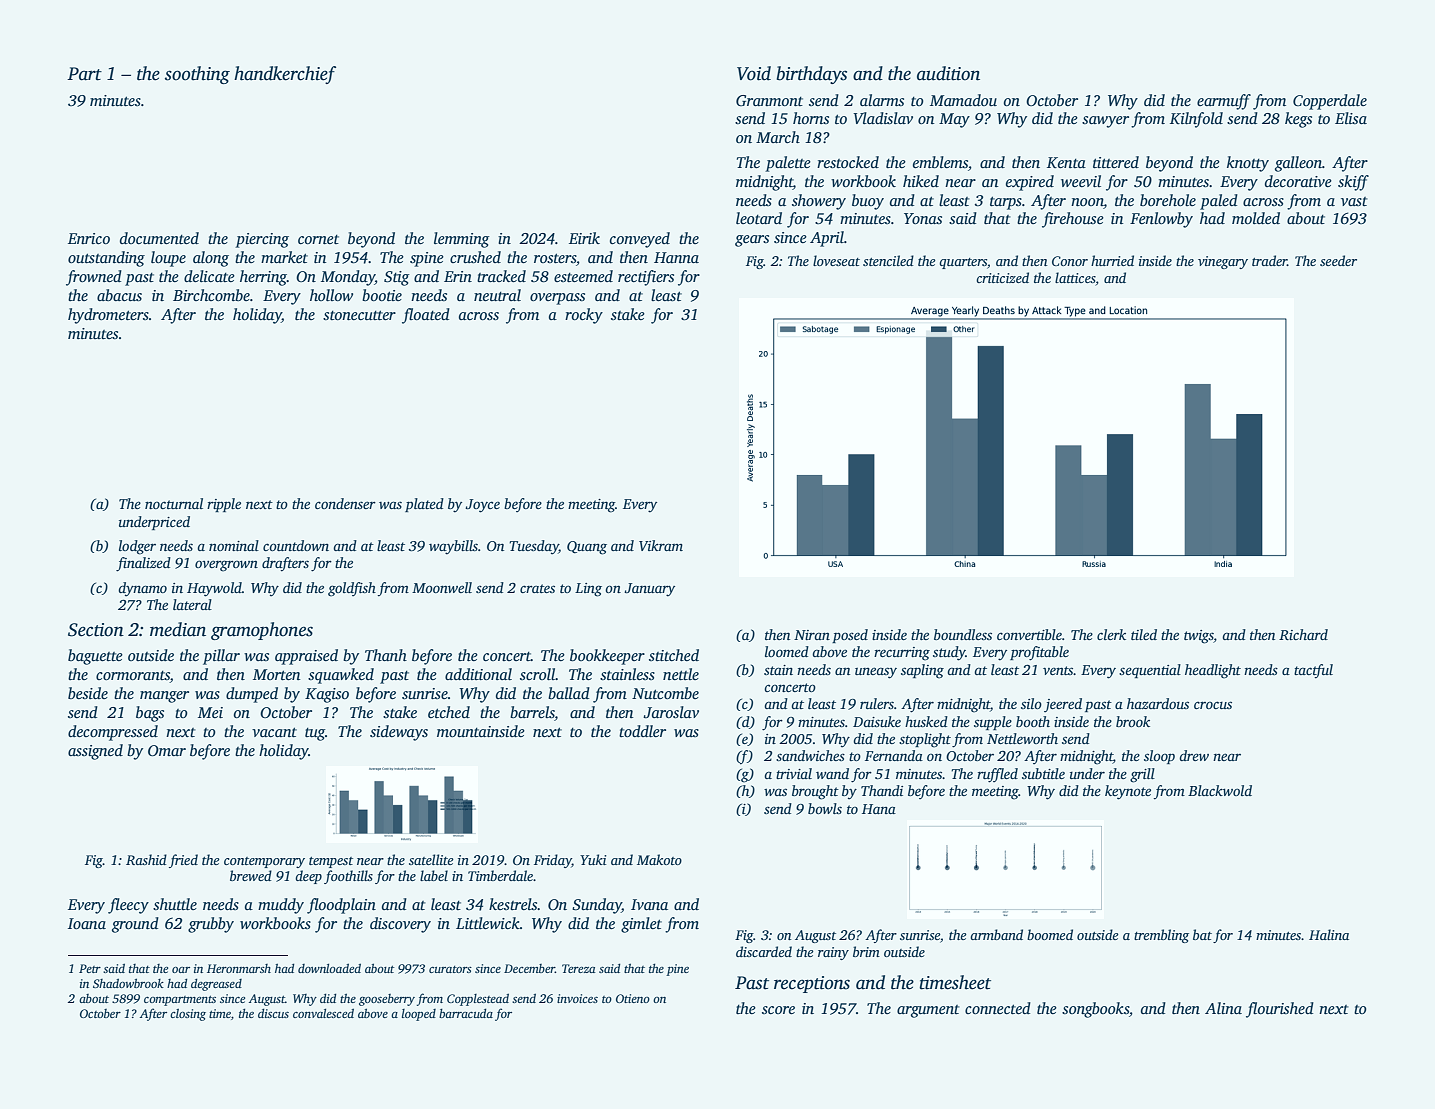 The image size is (1435, 1109). What do you see at coordinates (1303, 634) in the screenshot?
I see `Richard` at bounding box center [1303, 634].
